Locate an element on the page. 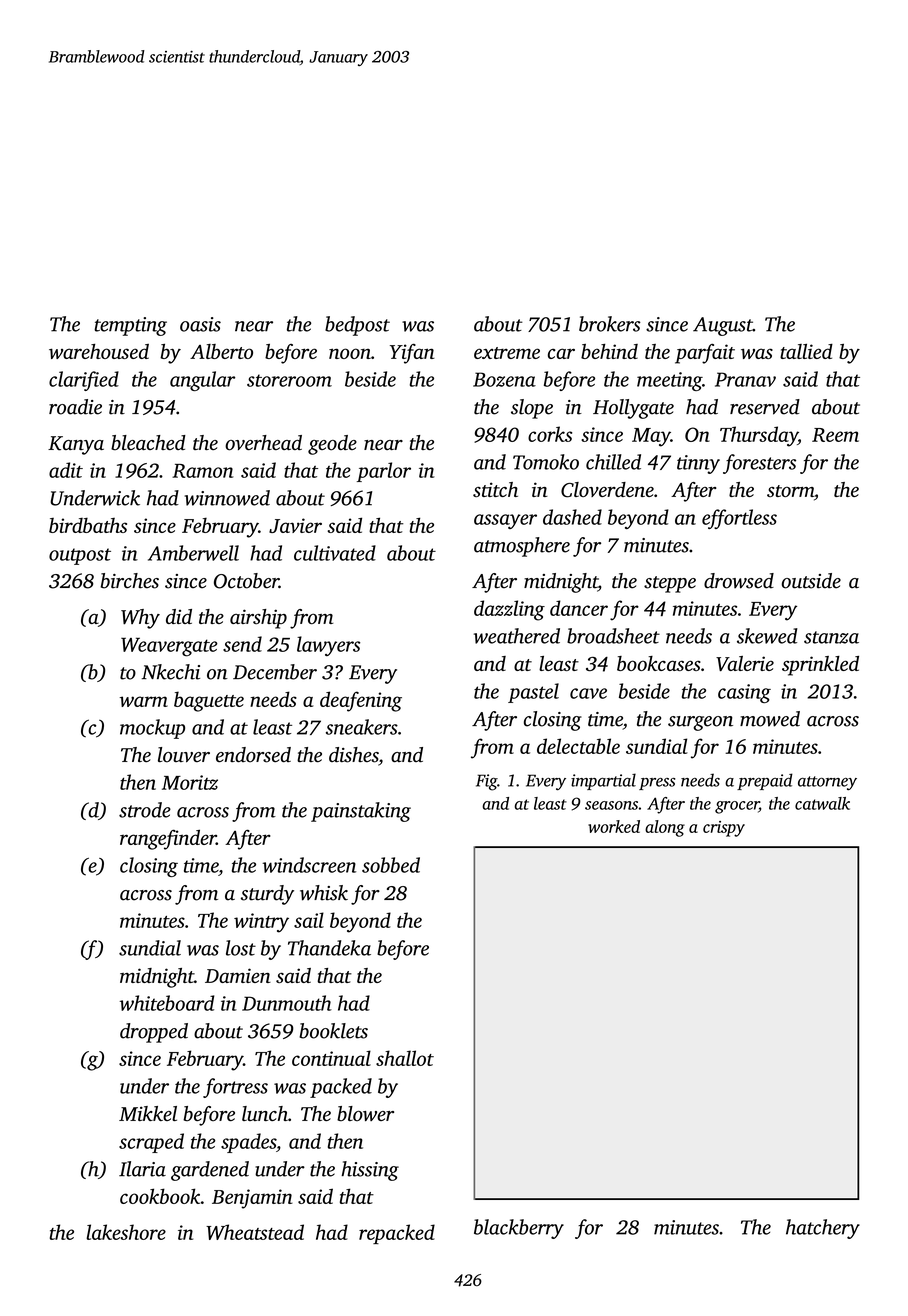  shallot is located at coordinates (405, 1058).
